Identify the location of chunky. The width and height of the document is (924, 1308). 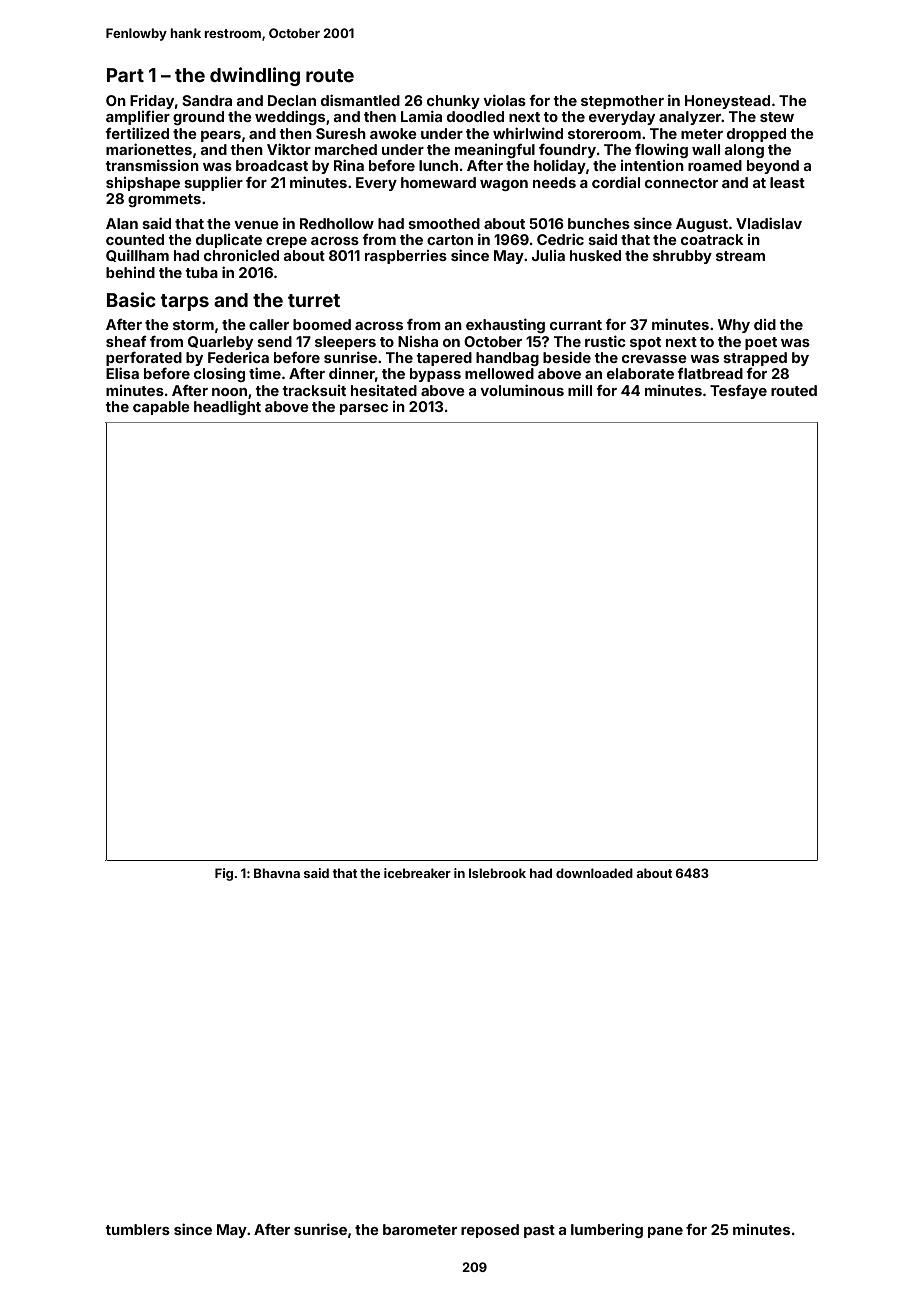
(453, 102).
